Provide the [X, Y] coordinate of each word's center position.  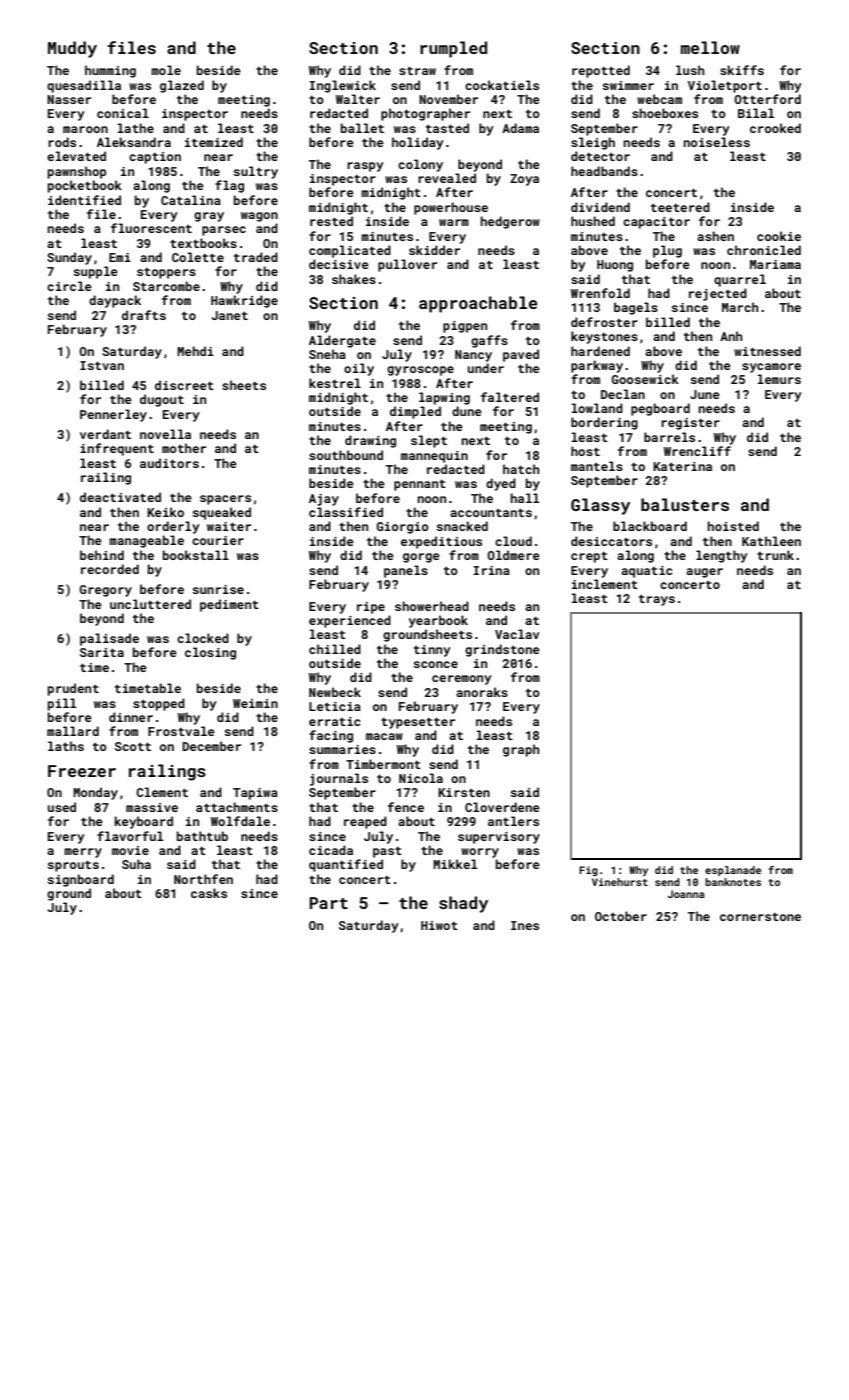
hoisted [733, 526]
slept [429, 441]
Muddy [72, 49]
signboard [81, 880]
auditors [169, 463]
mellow [710, 47]
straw [417, 71]
